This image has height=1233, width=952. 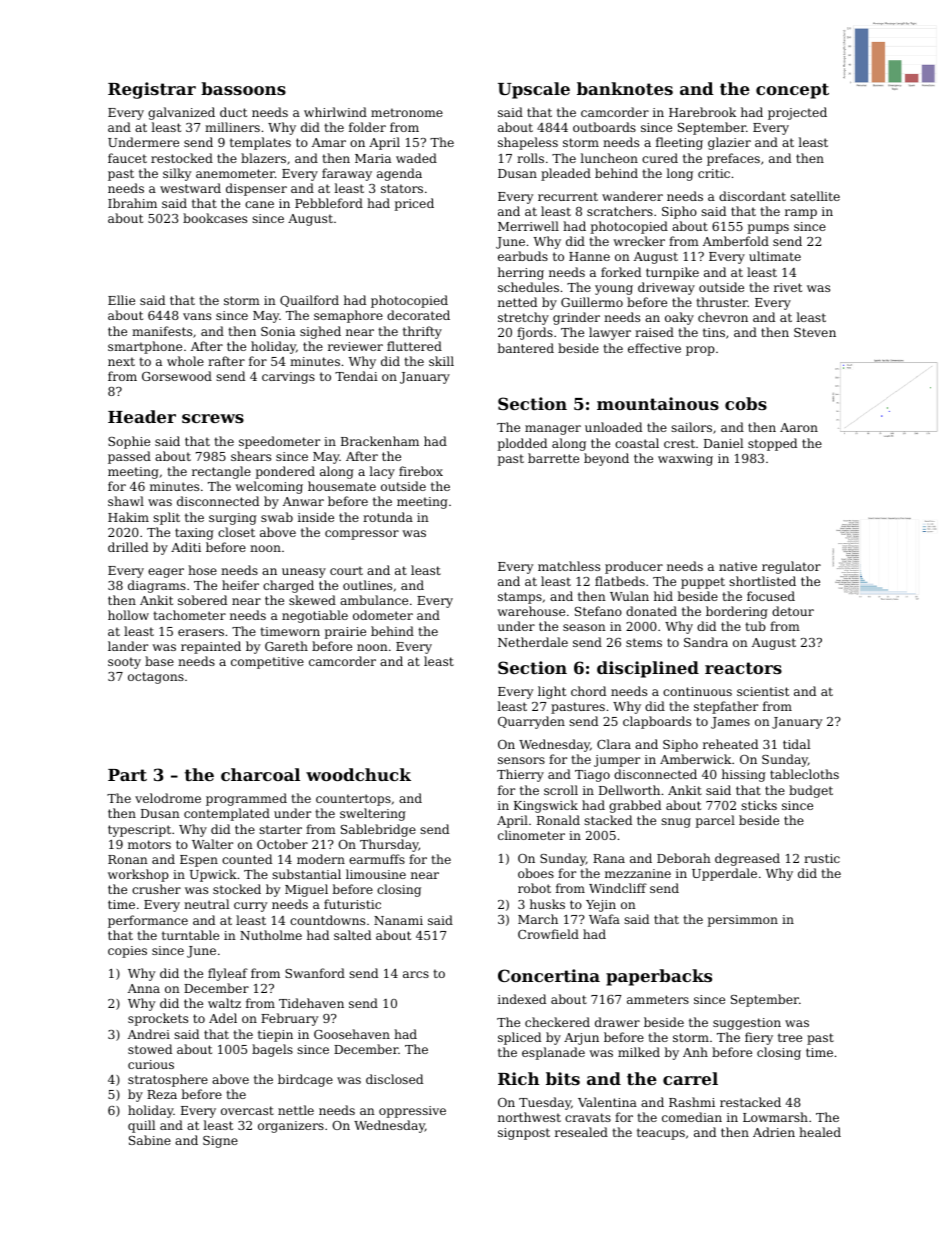 What do you see at coordinates (367, 127) in the image?
I see `folder` at bounding box center [367, 127].
